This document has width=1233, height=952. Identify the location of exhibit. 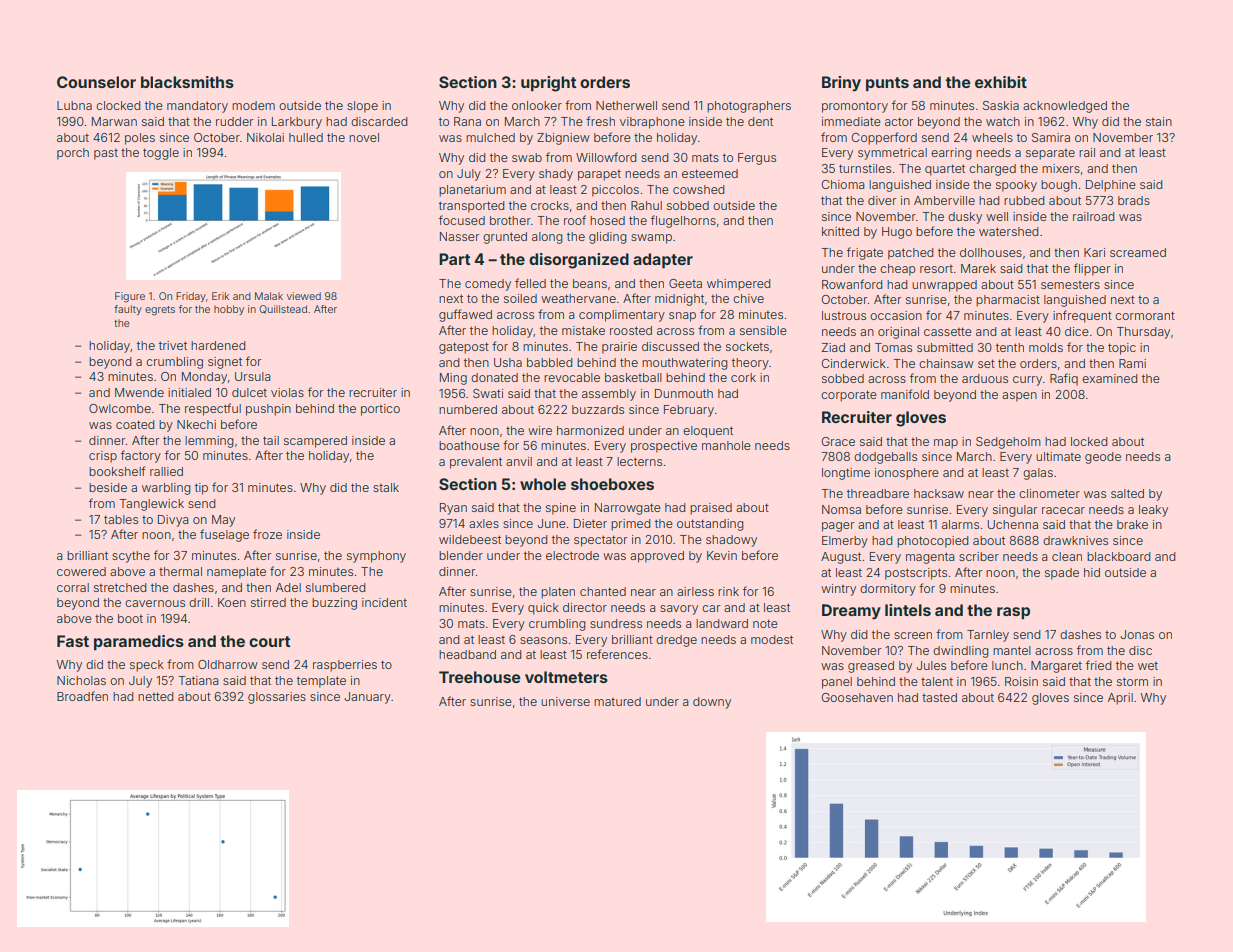
(1001, 82).
